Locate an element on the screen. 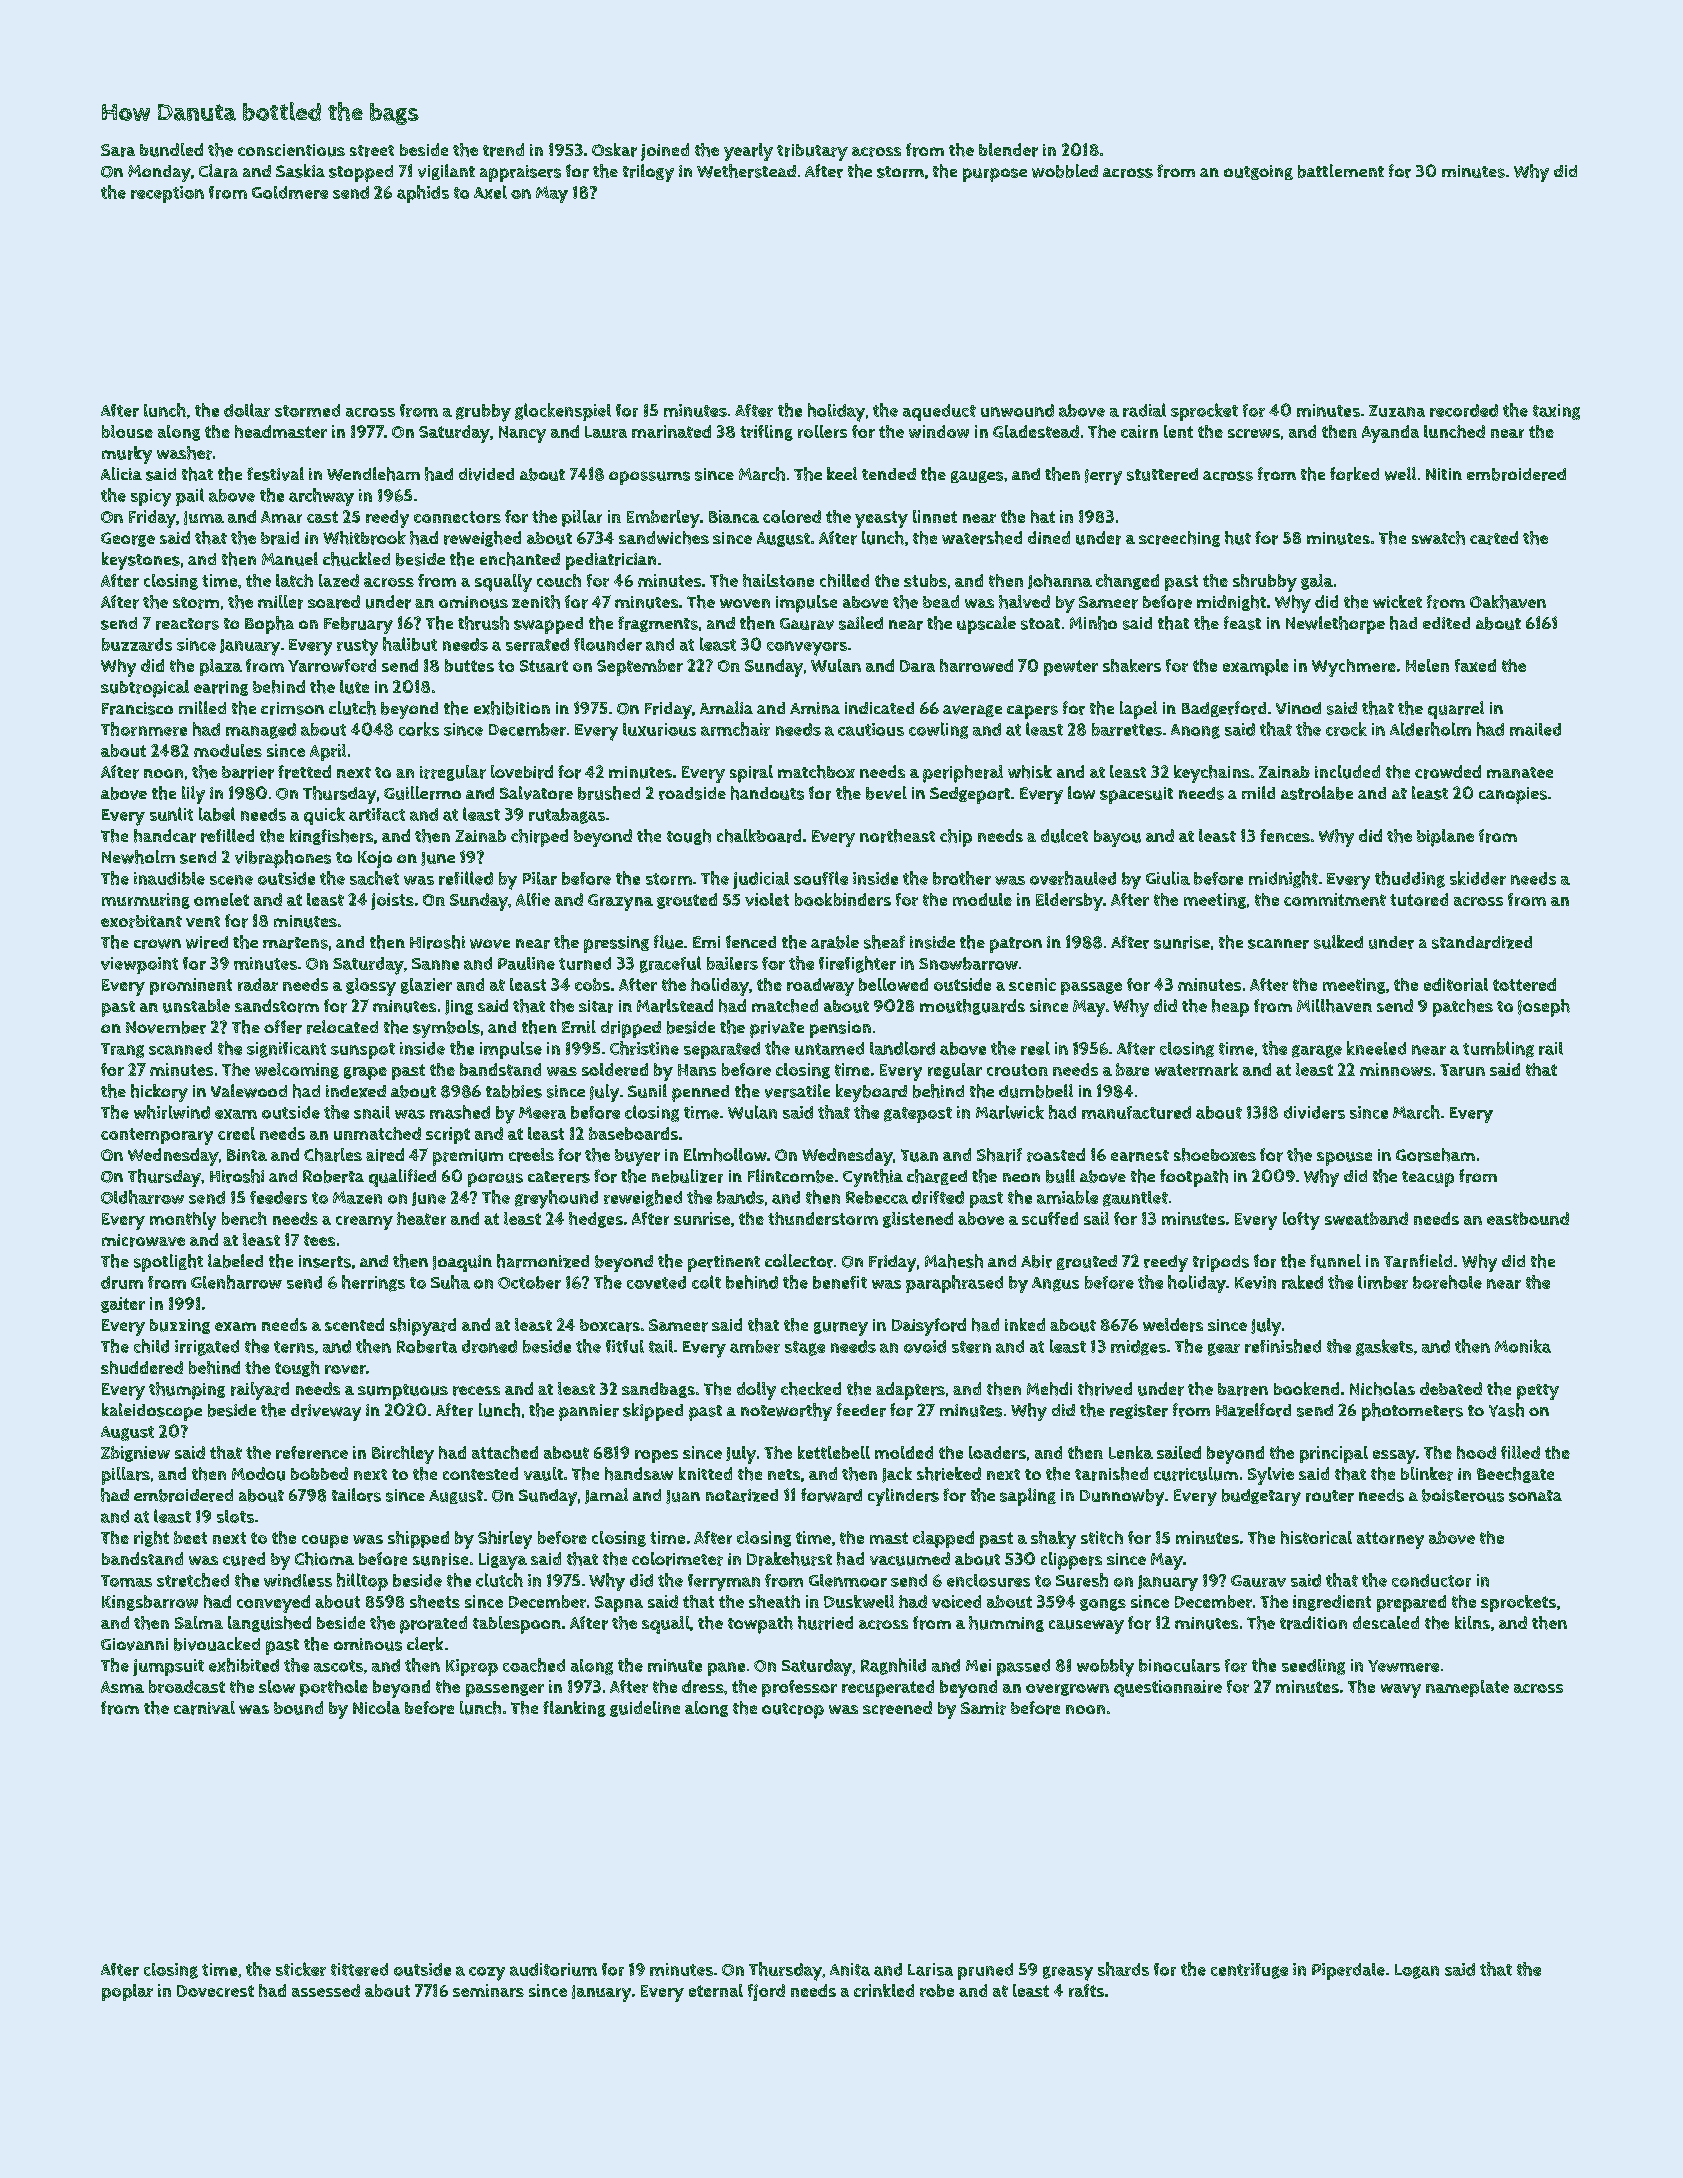 The image size is (1683, 2178). whisk is located at coordinates (1030, 772).
